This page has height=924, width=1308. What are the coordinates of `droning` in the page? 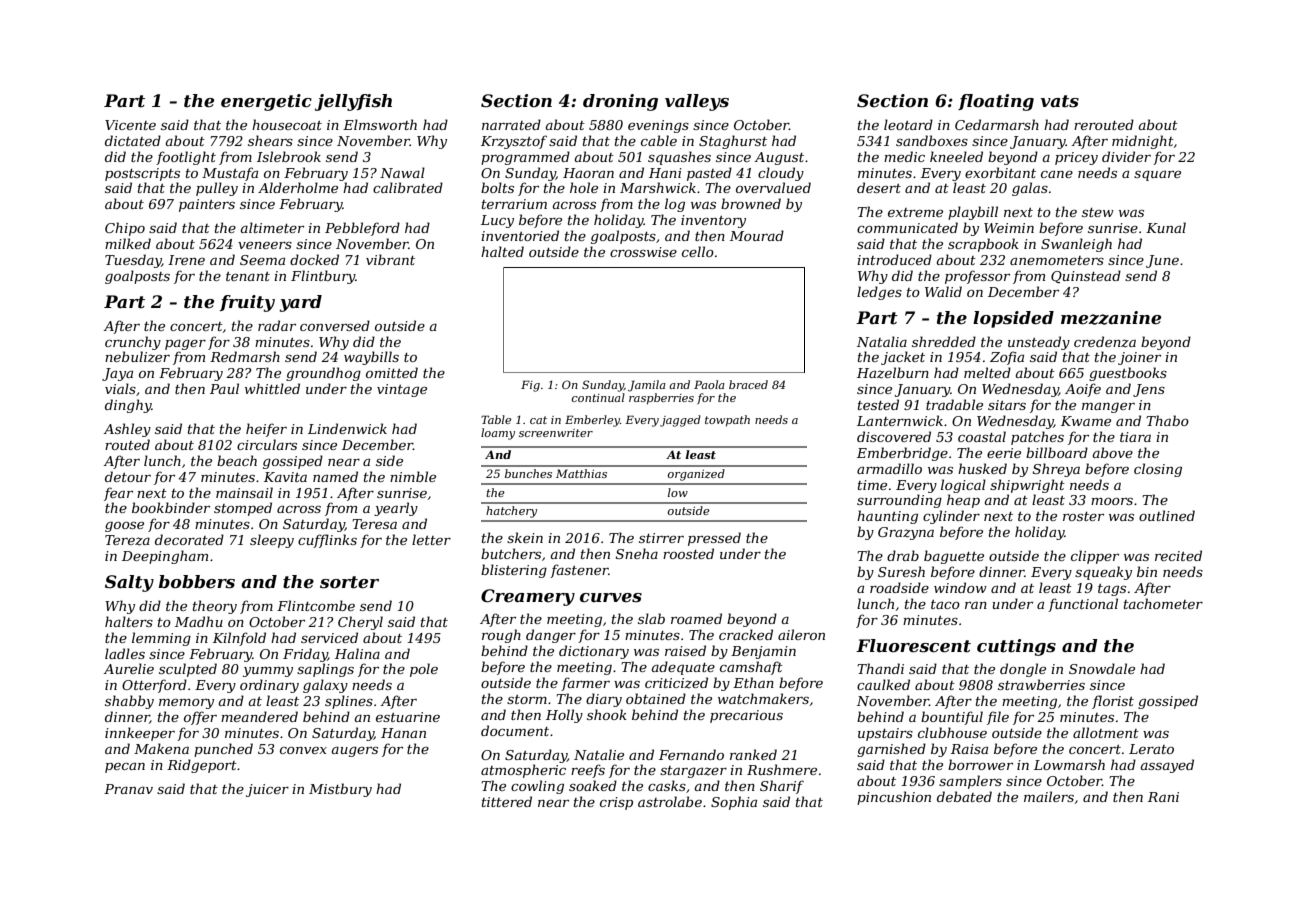 It's located at (620, 102).
